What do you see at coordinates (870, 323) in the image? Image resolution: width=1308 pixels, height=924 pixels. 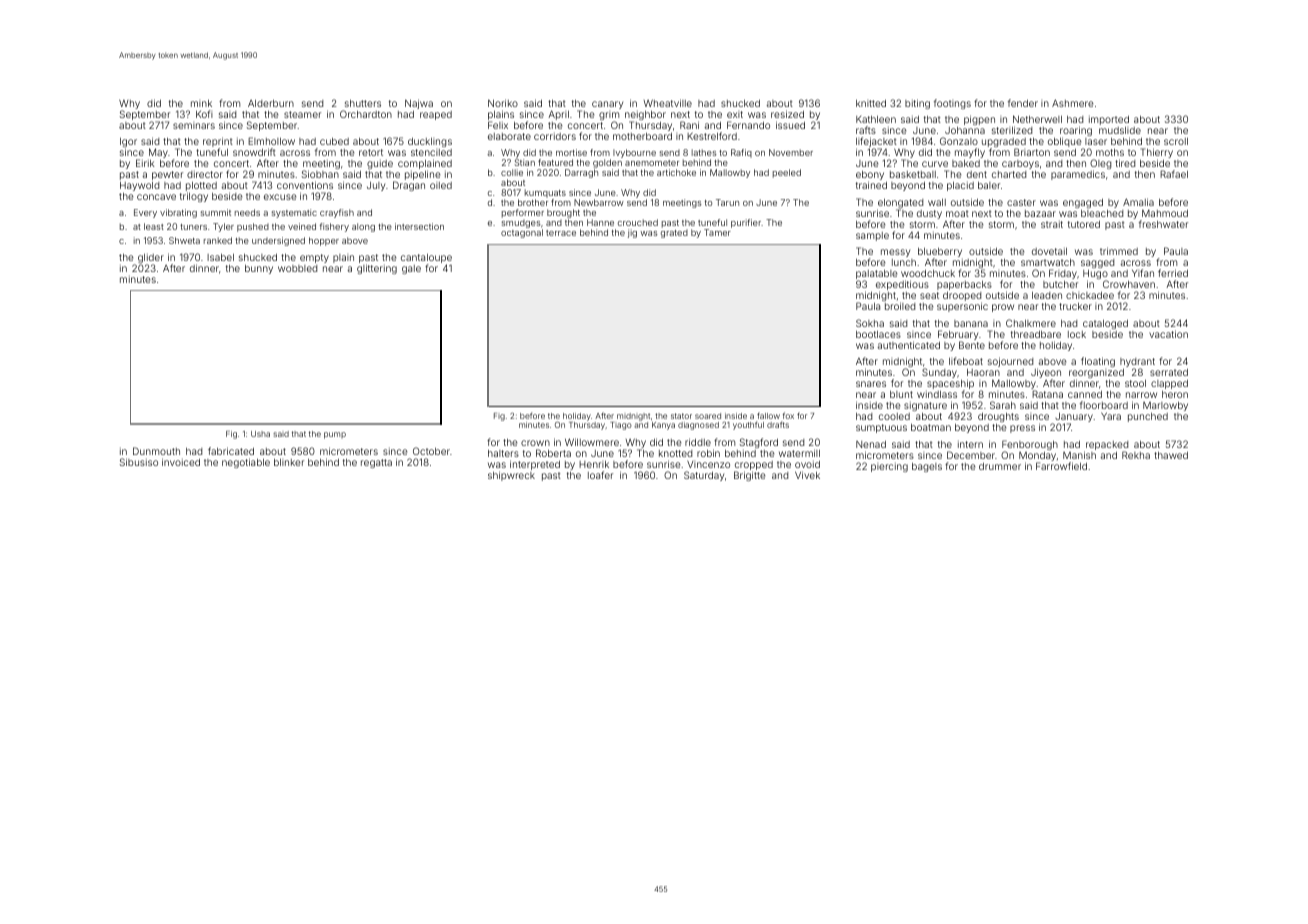 I see `Sokha` at bounding box center [870, 323].
